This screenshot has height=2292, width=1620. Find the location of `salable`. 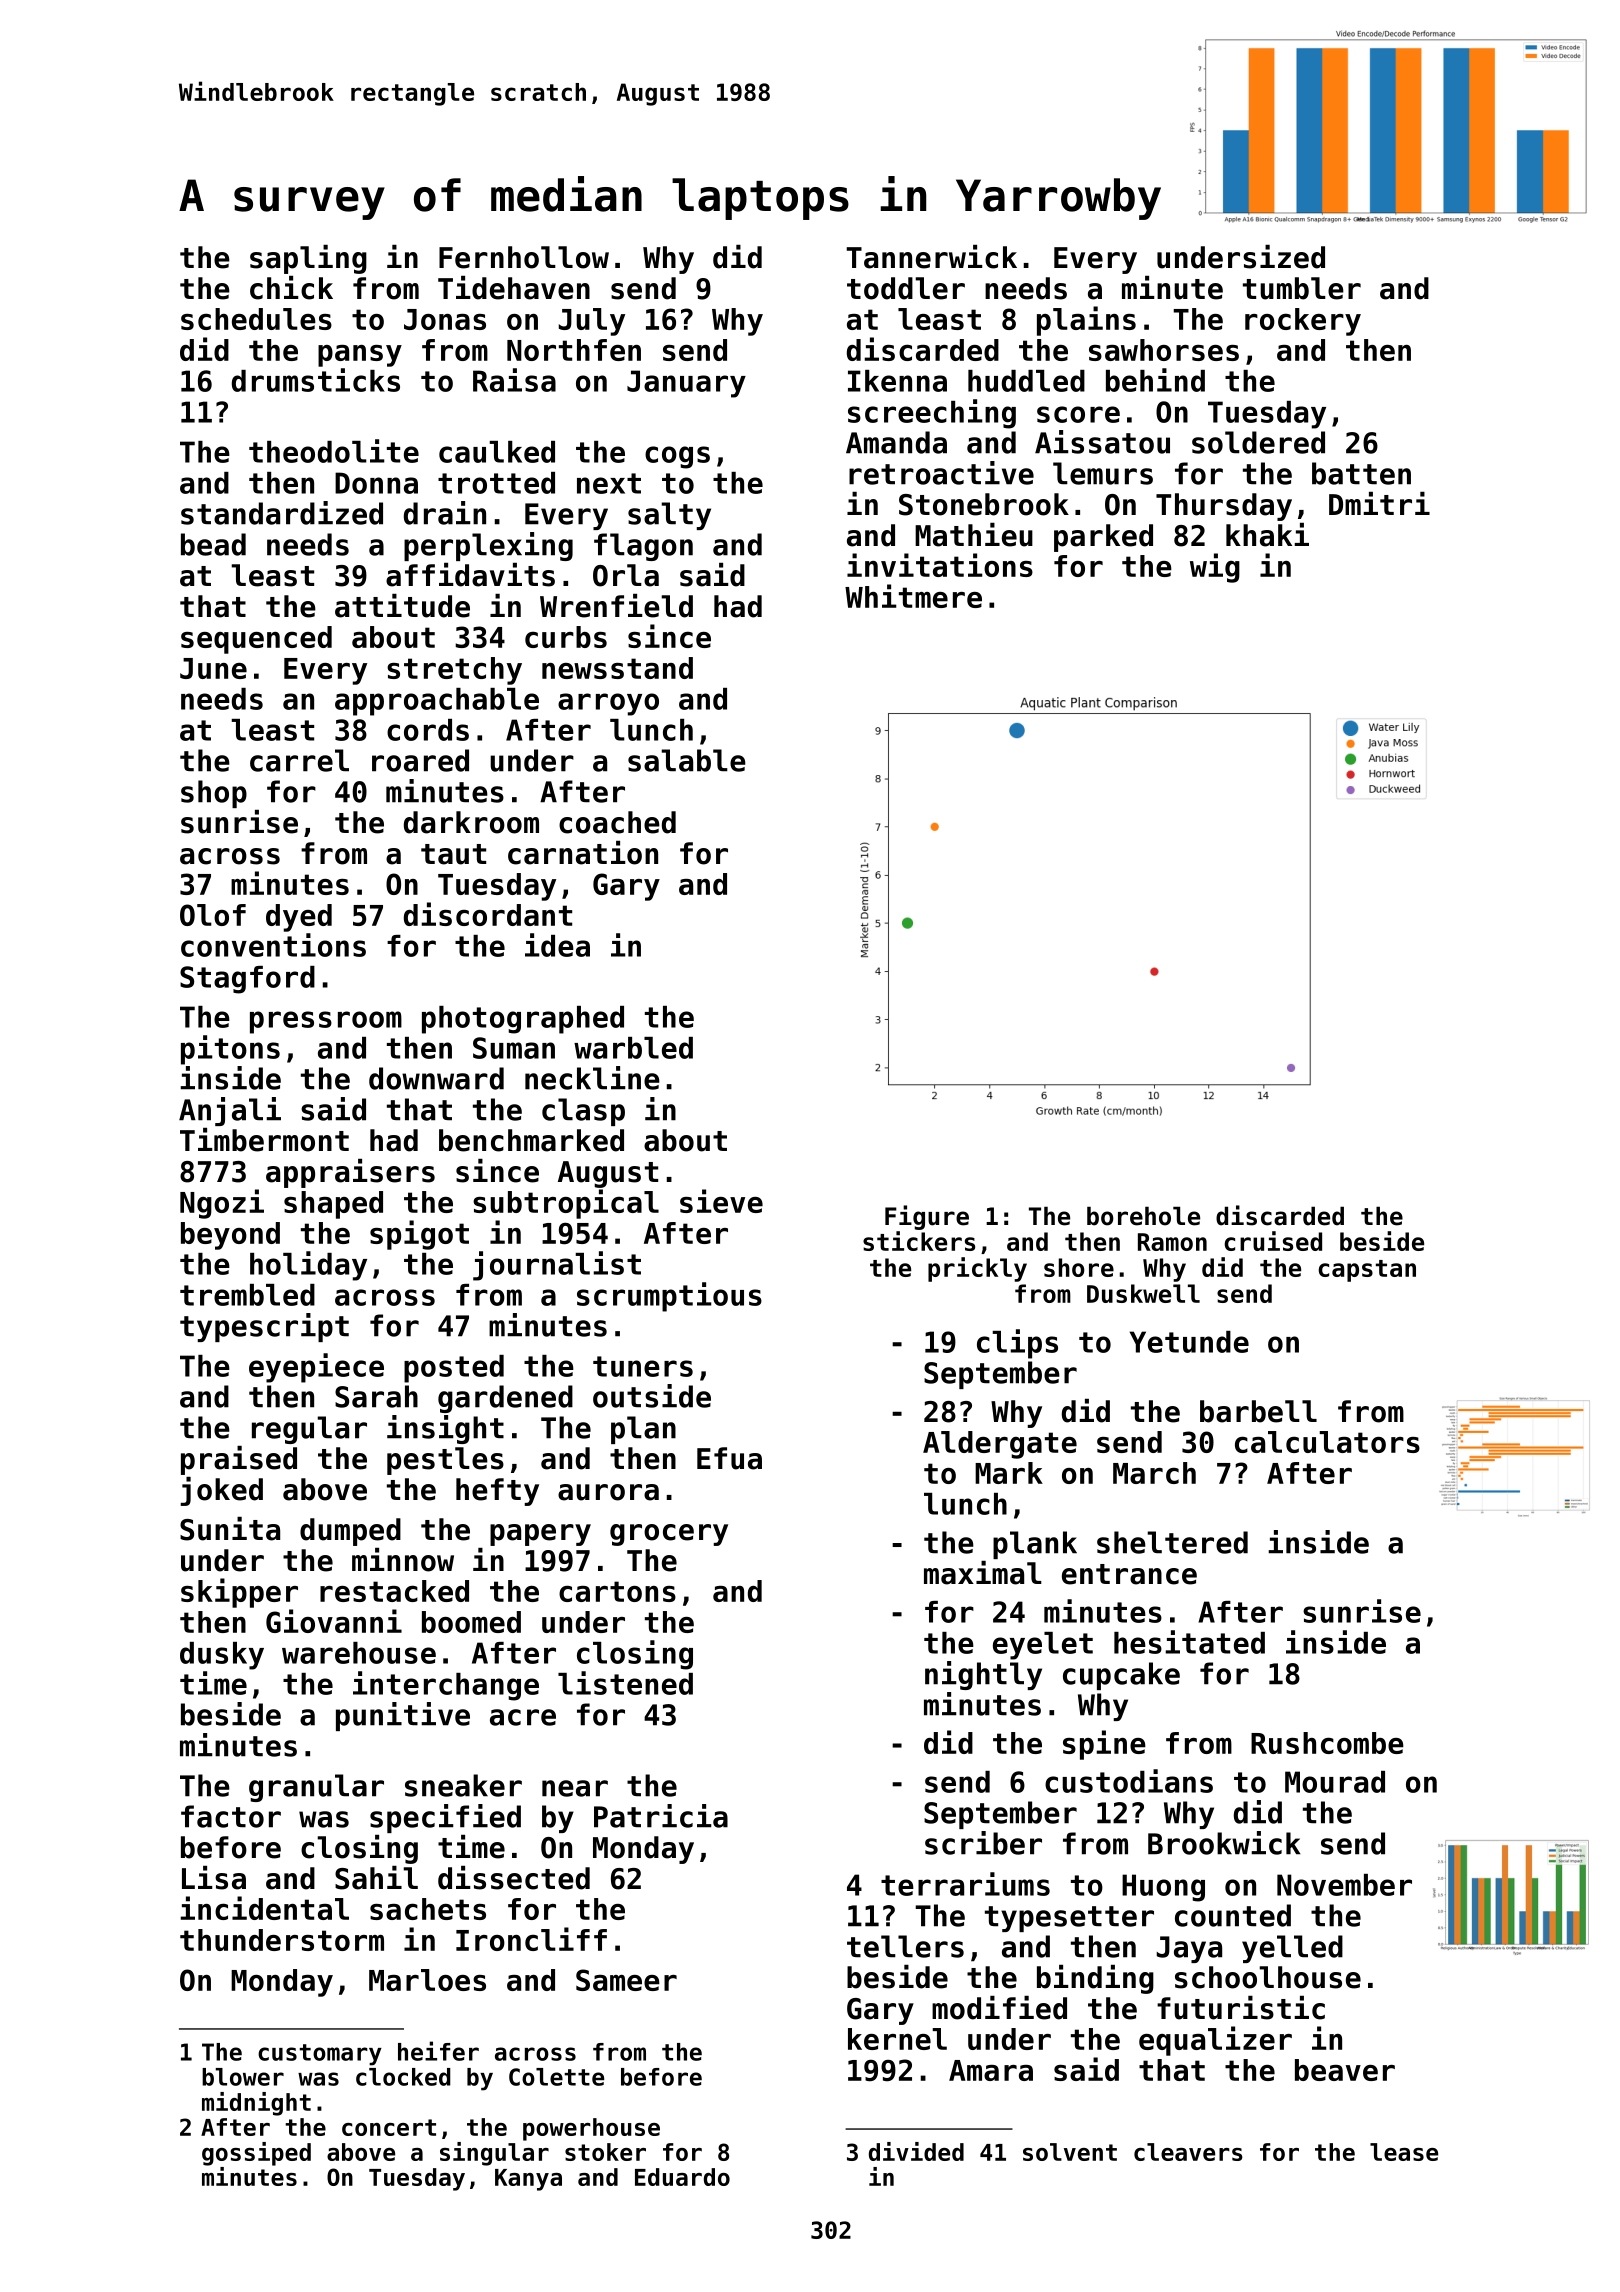

salable is located at coordinates (687, 760).
